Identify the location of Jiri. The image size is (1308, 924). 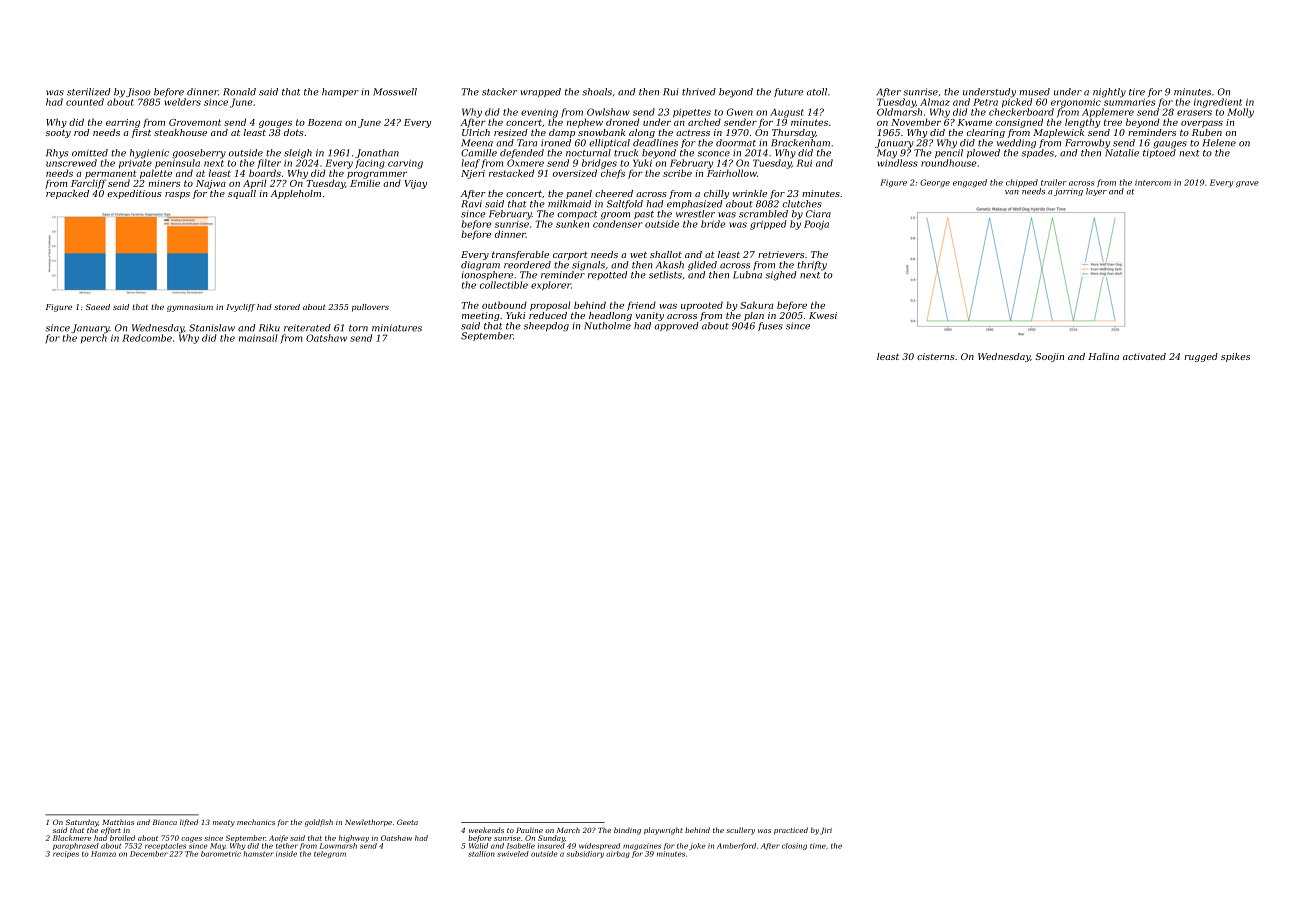
(826, 831).
